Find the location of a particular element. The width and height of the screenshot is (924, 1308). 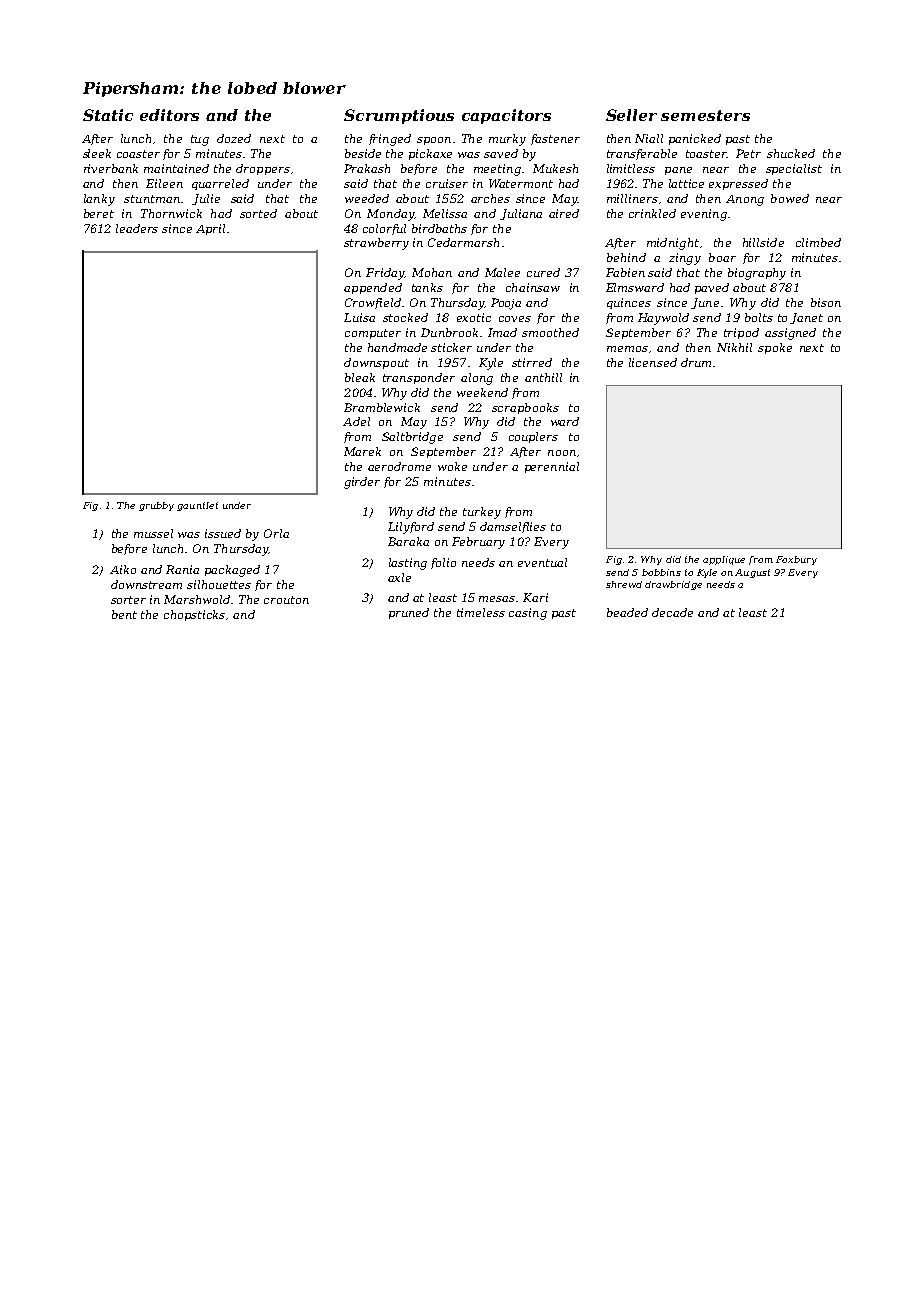

Lilyford is located at coordinates (411, 528).
